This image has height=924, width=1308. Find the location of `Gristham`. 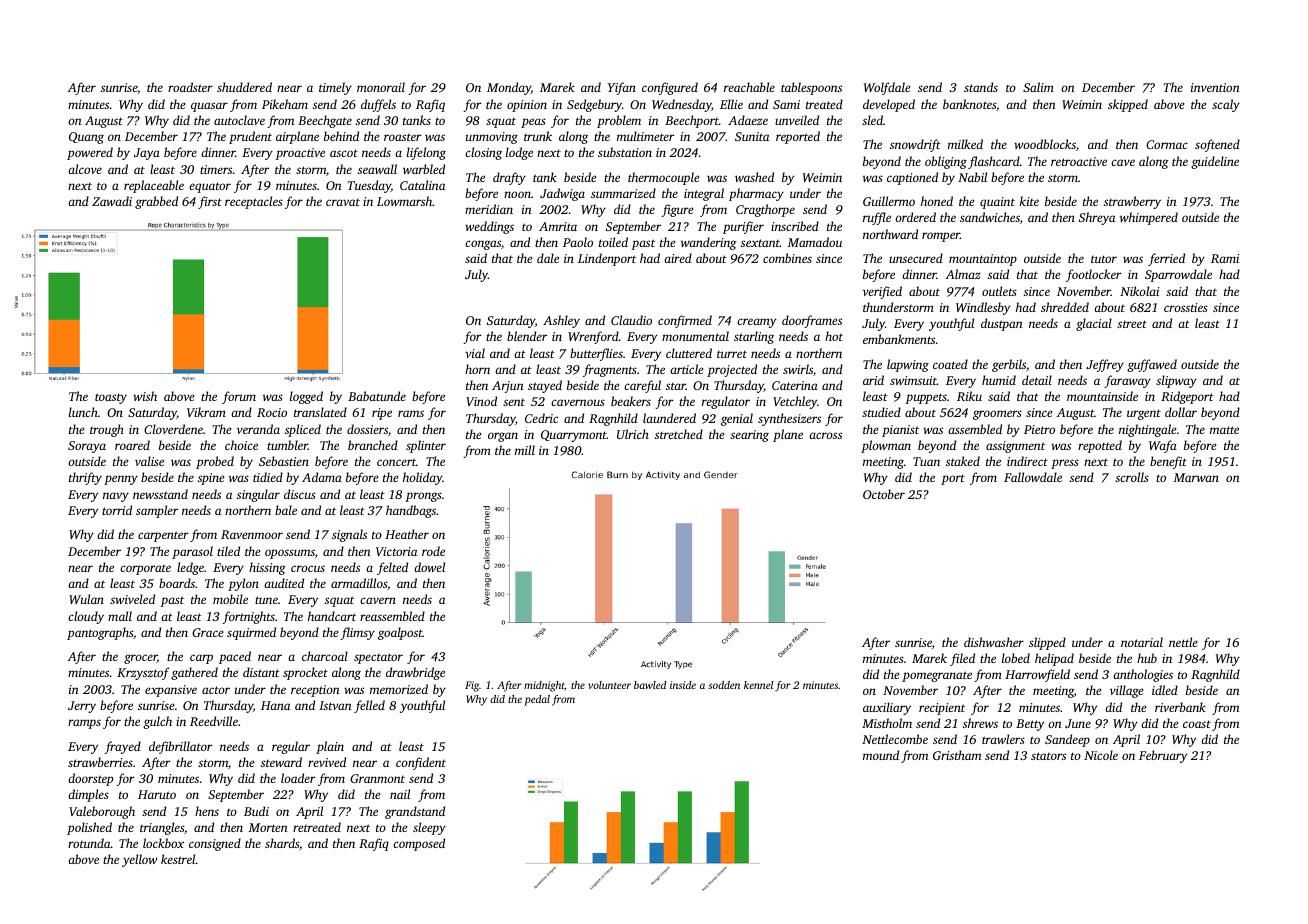

Gristham is located at coordinates (957, 755).
